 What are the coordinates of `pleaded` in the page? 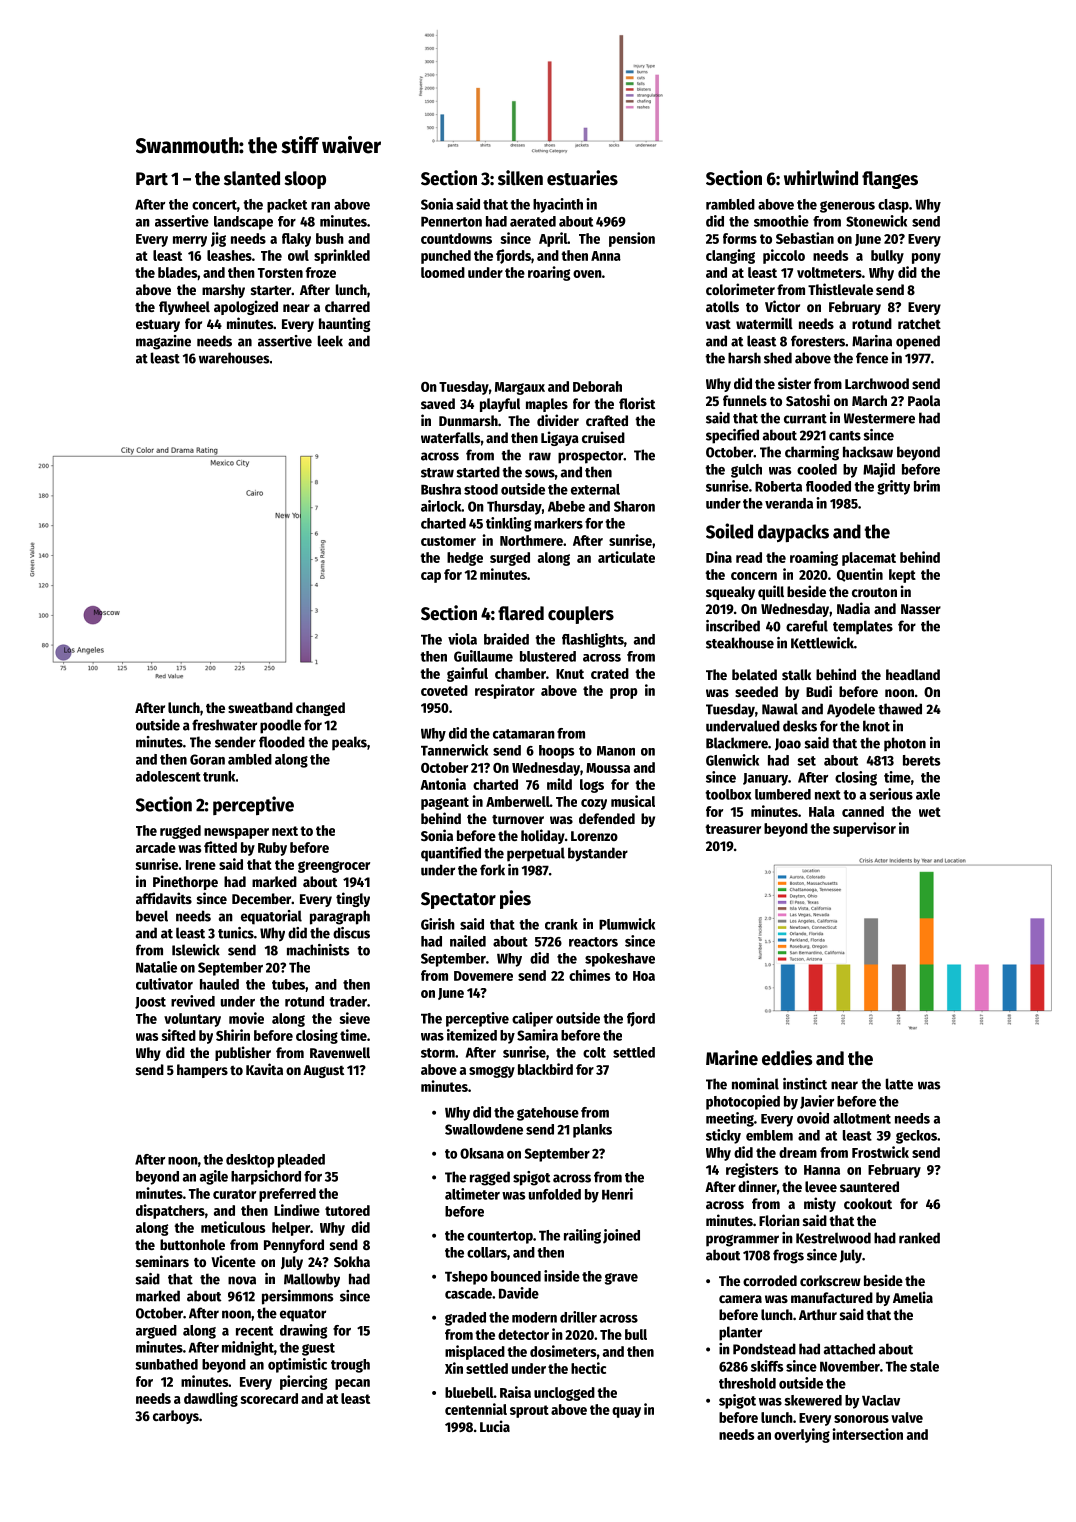 It's located at (301, 1161).
